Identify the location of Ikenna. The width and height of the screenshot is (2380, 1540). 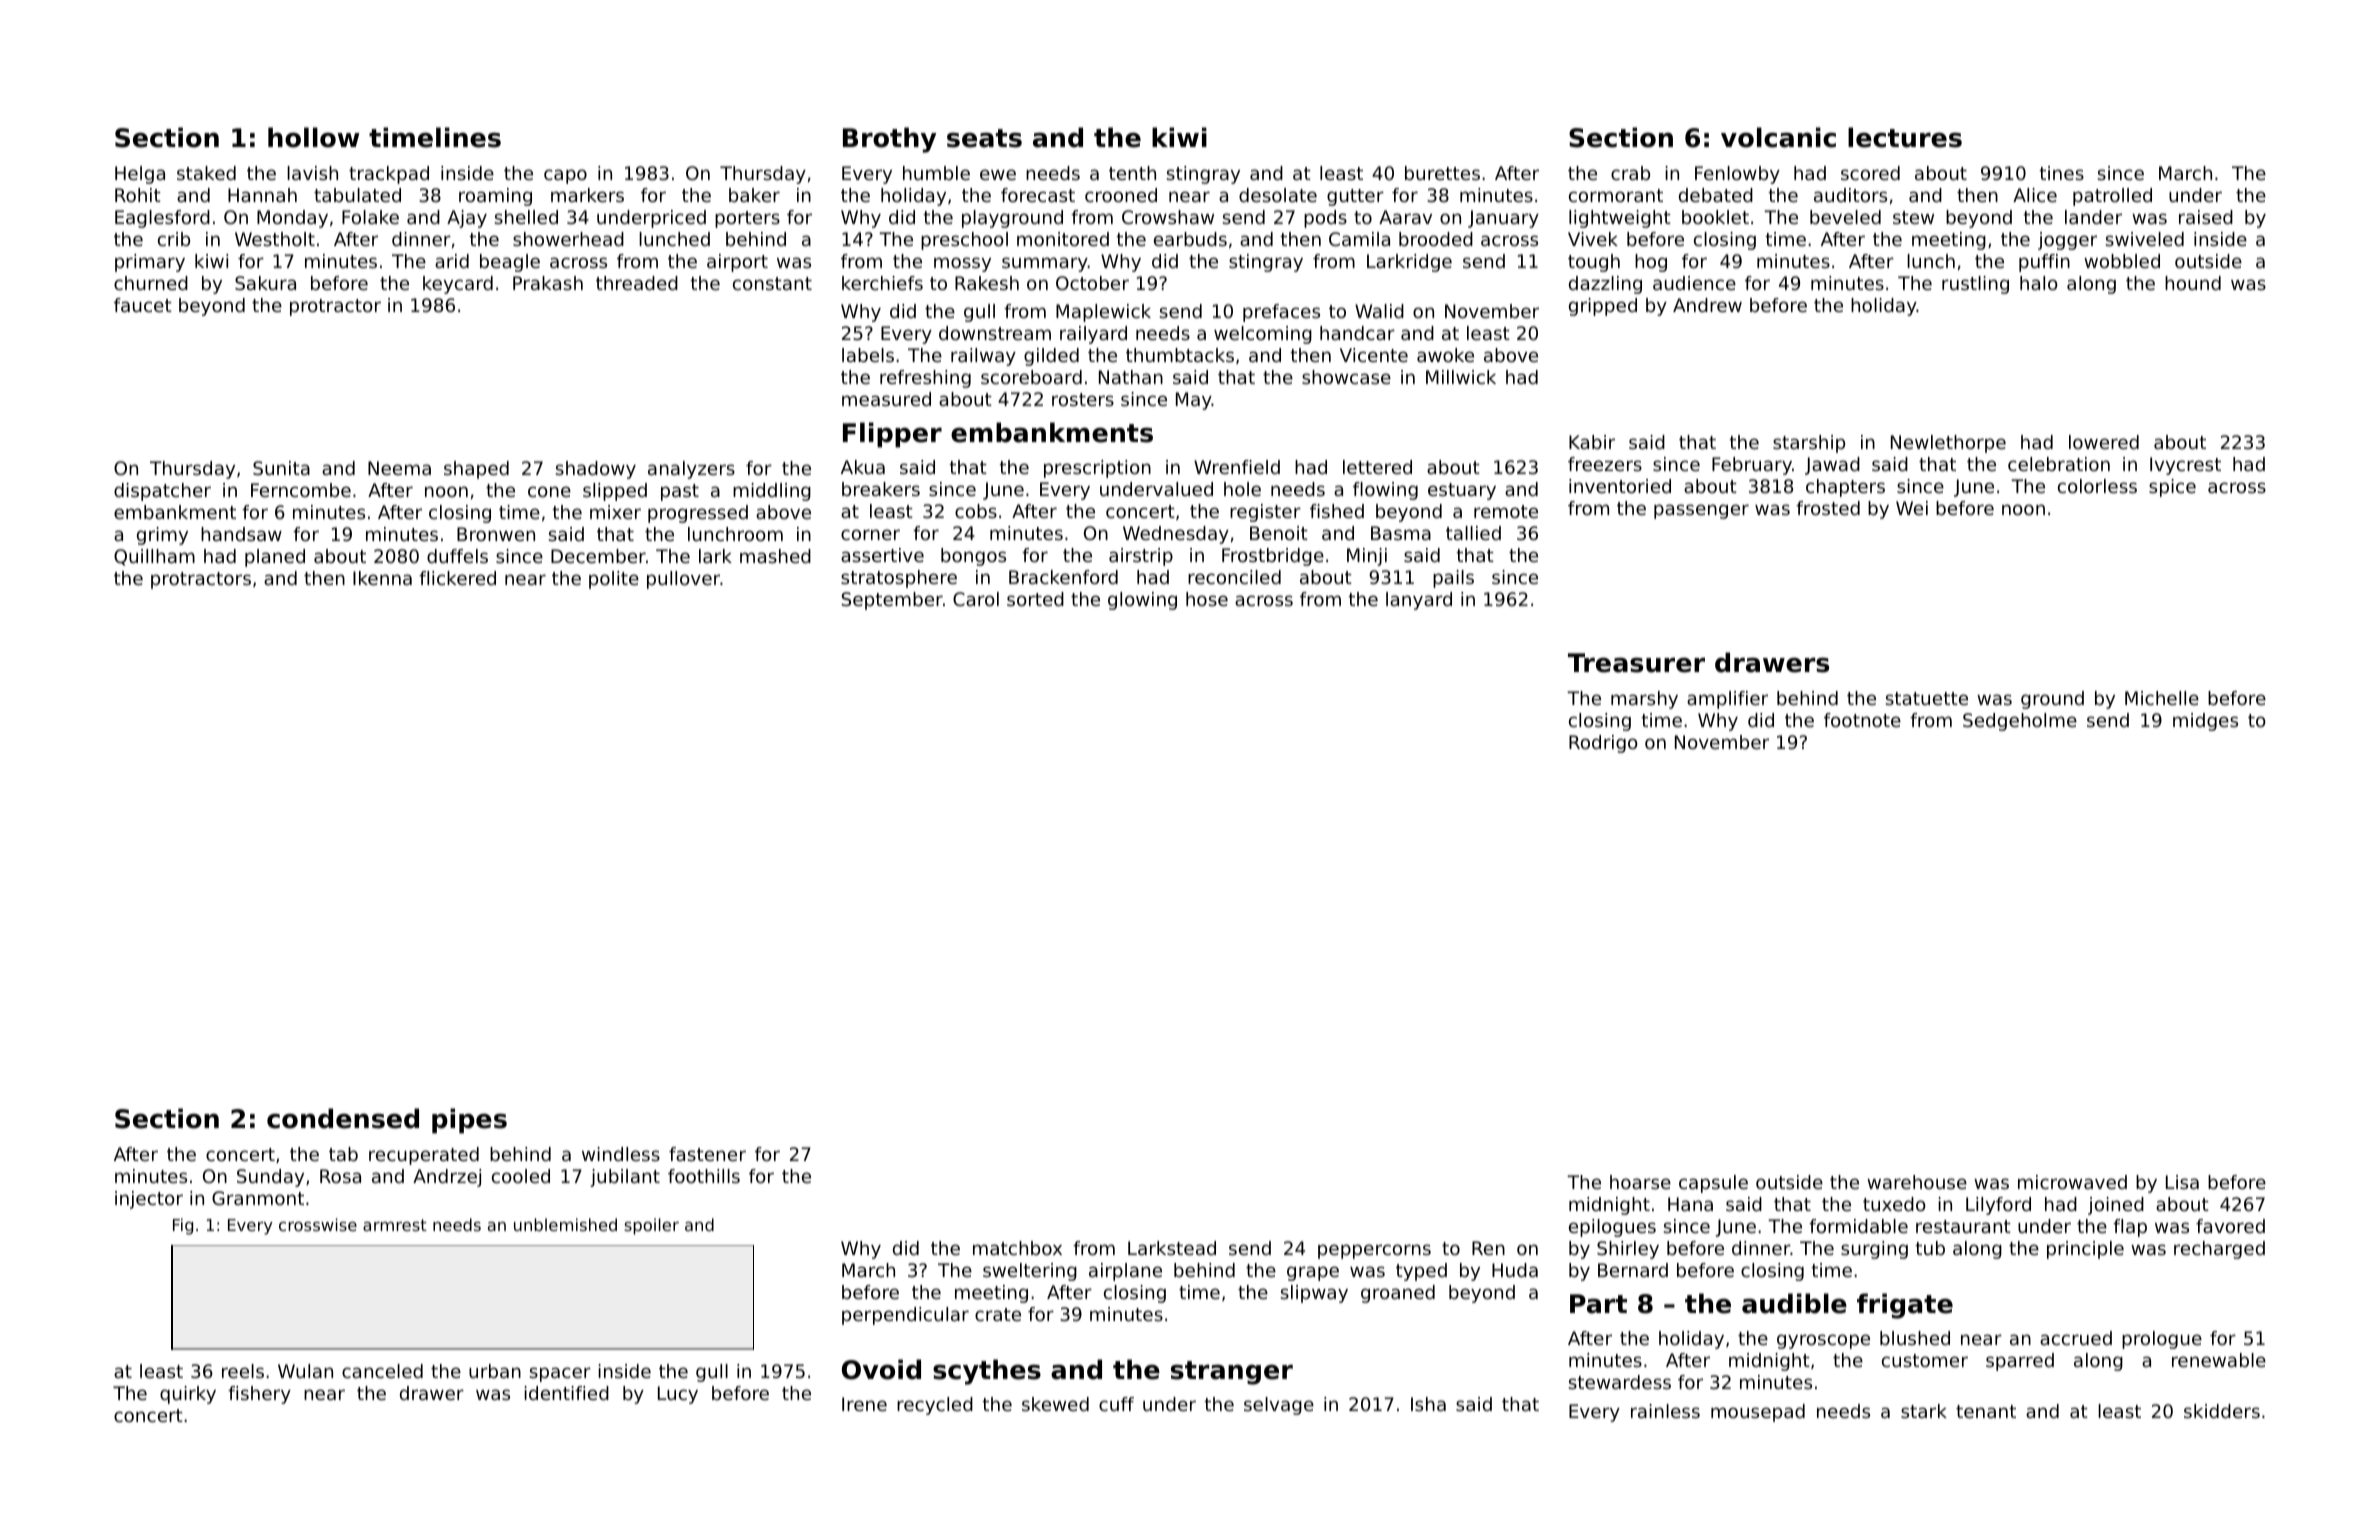
(382, 578).
